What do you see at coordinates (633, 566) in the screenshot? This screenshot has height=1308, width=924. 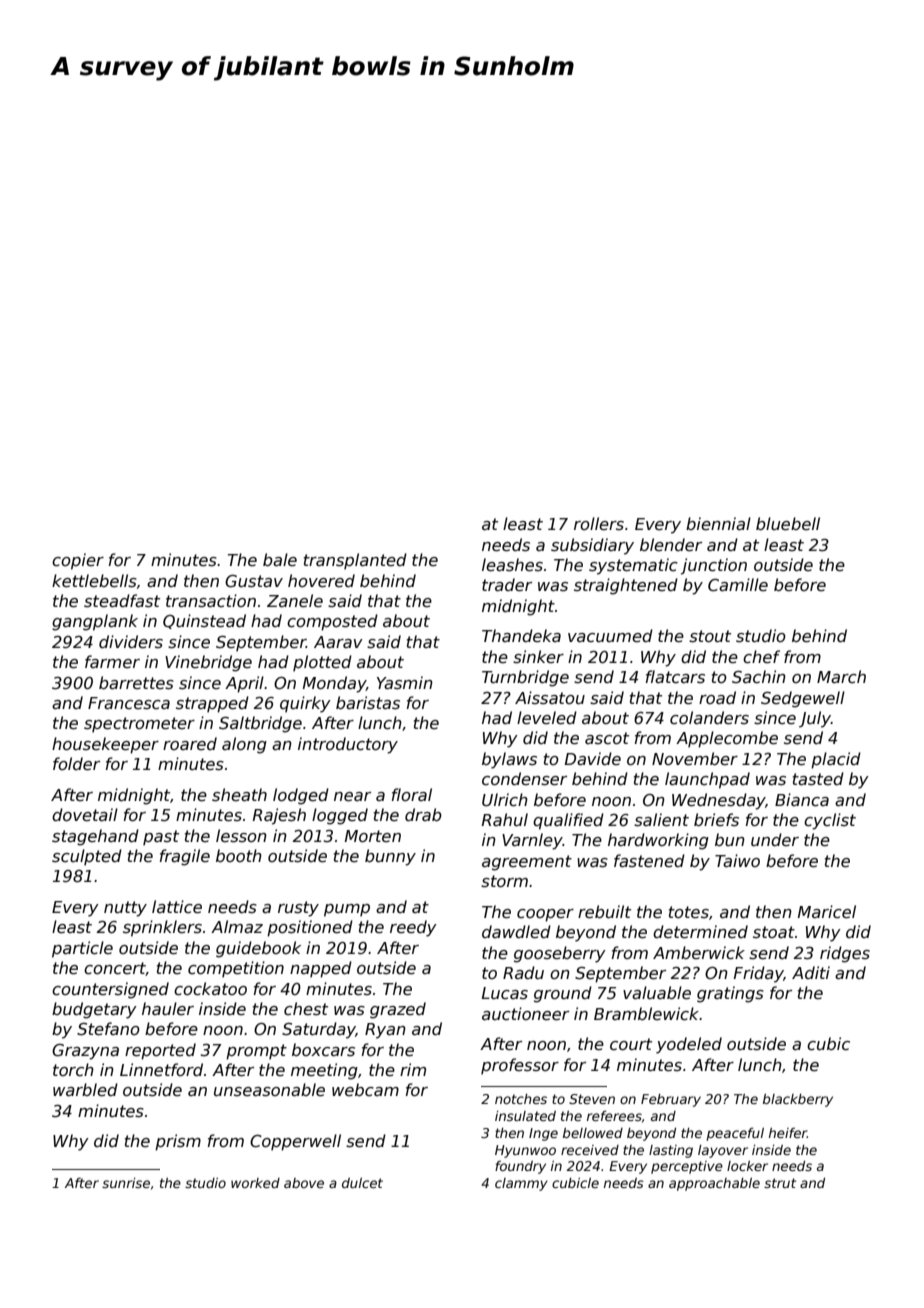 I see `systematic` at bounding box center [633, 566].
